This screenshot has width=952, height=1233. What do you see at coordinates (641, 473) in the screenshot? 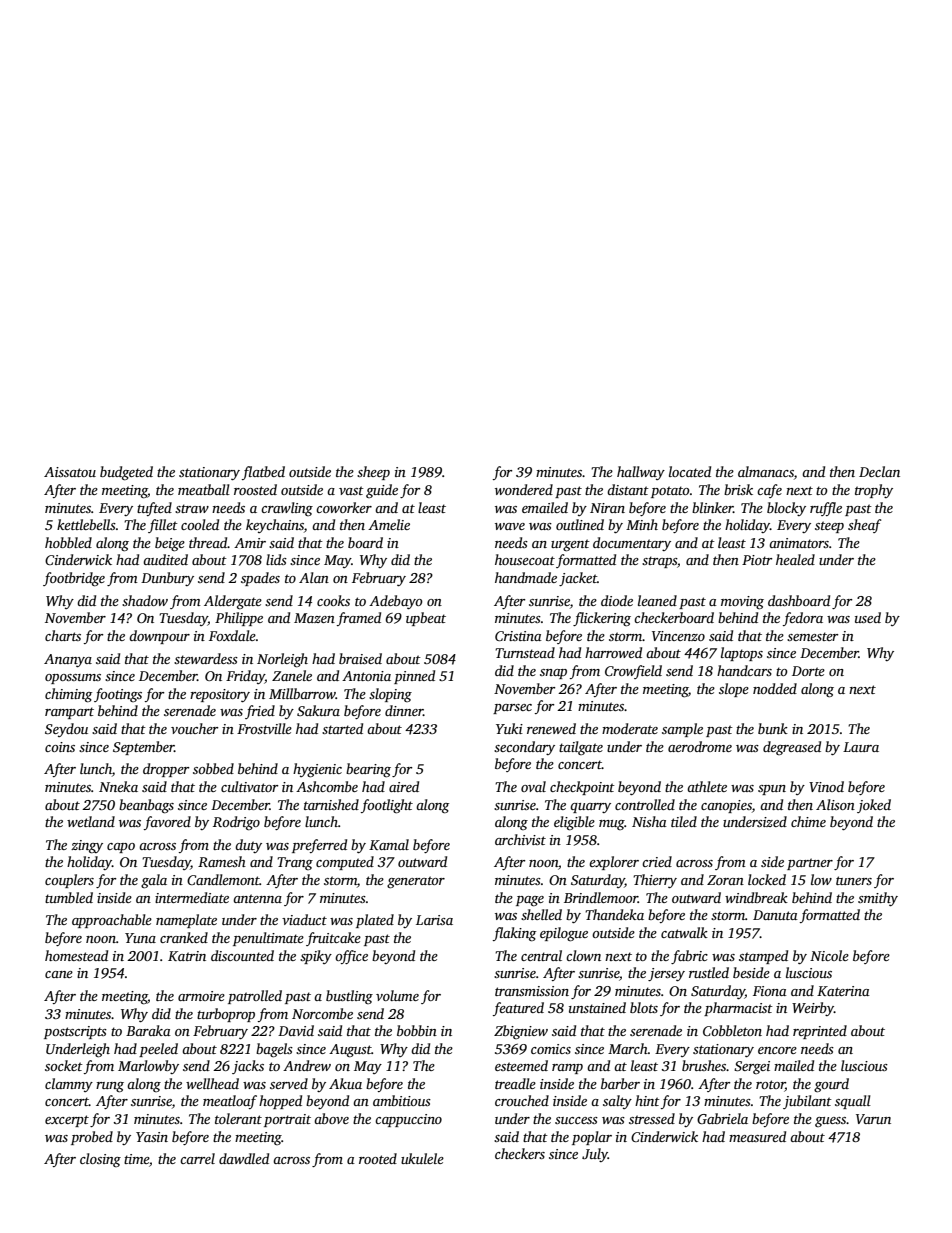
I see `hallway` at bounding box center [641, 473].
